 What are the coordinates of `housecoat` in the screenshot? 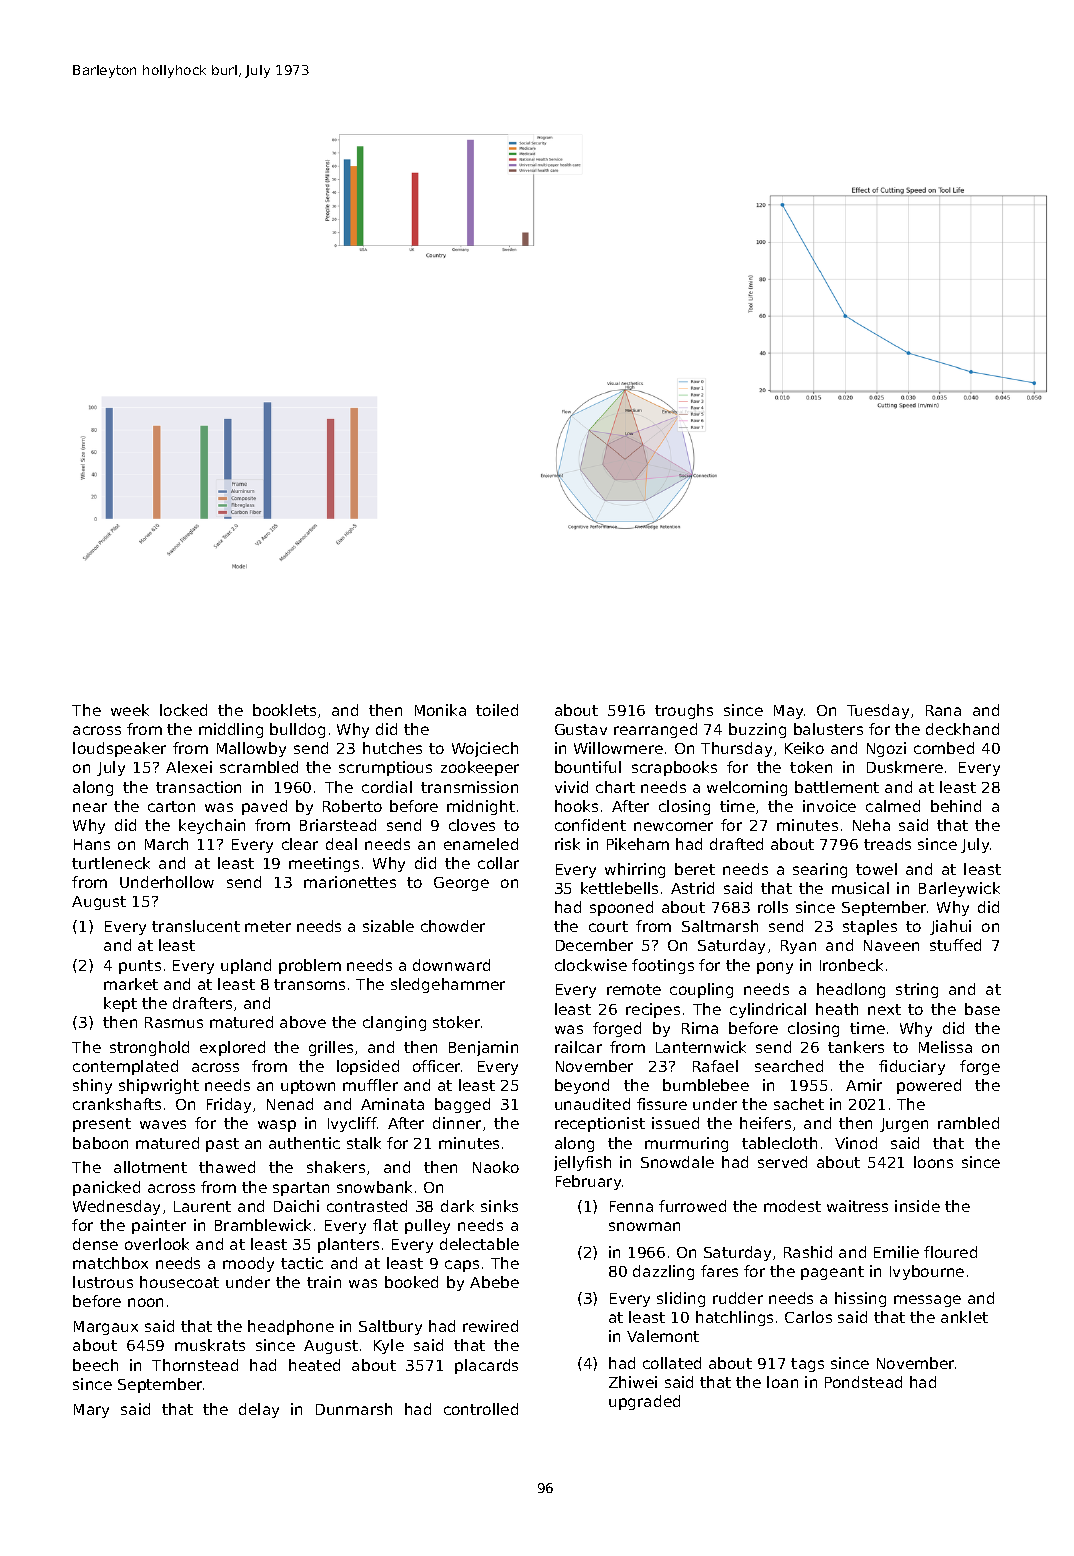 It's located at (179, 1282).
